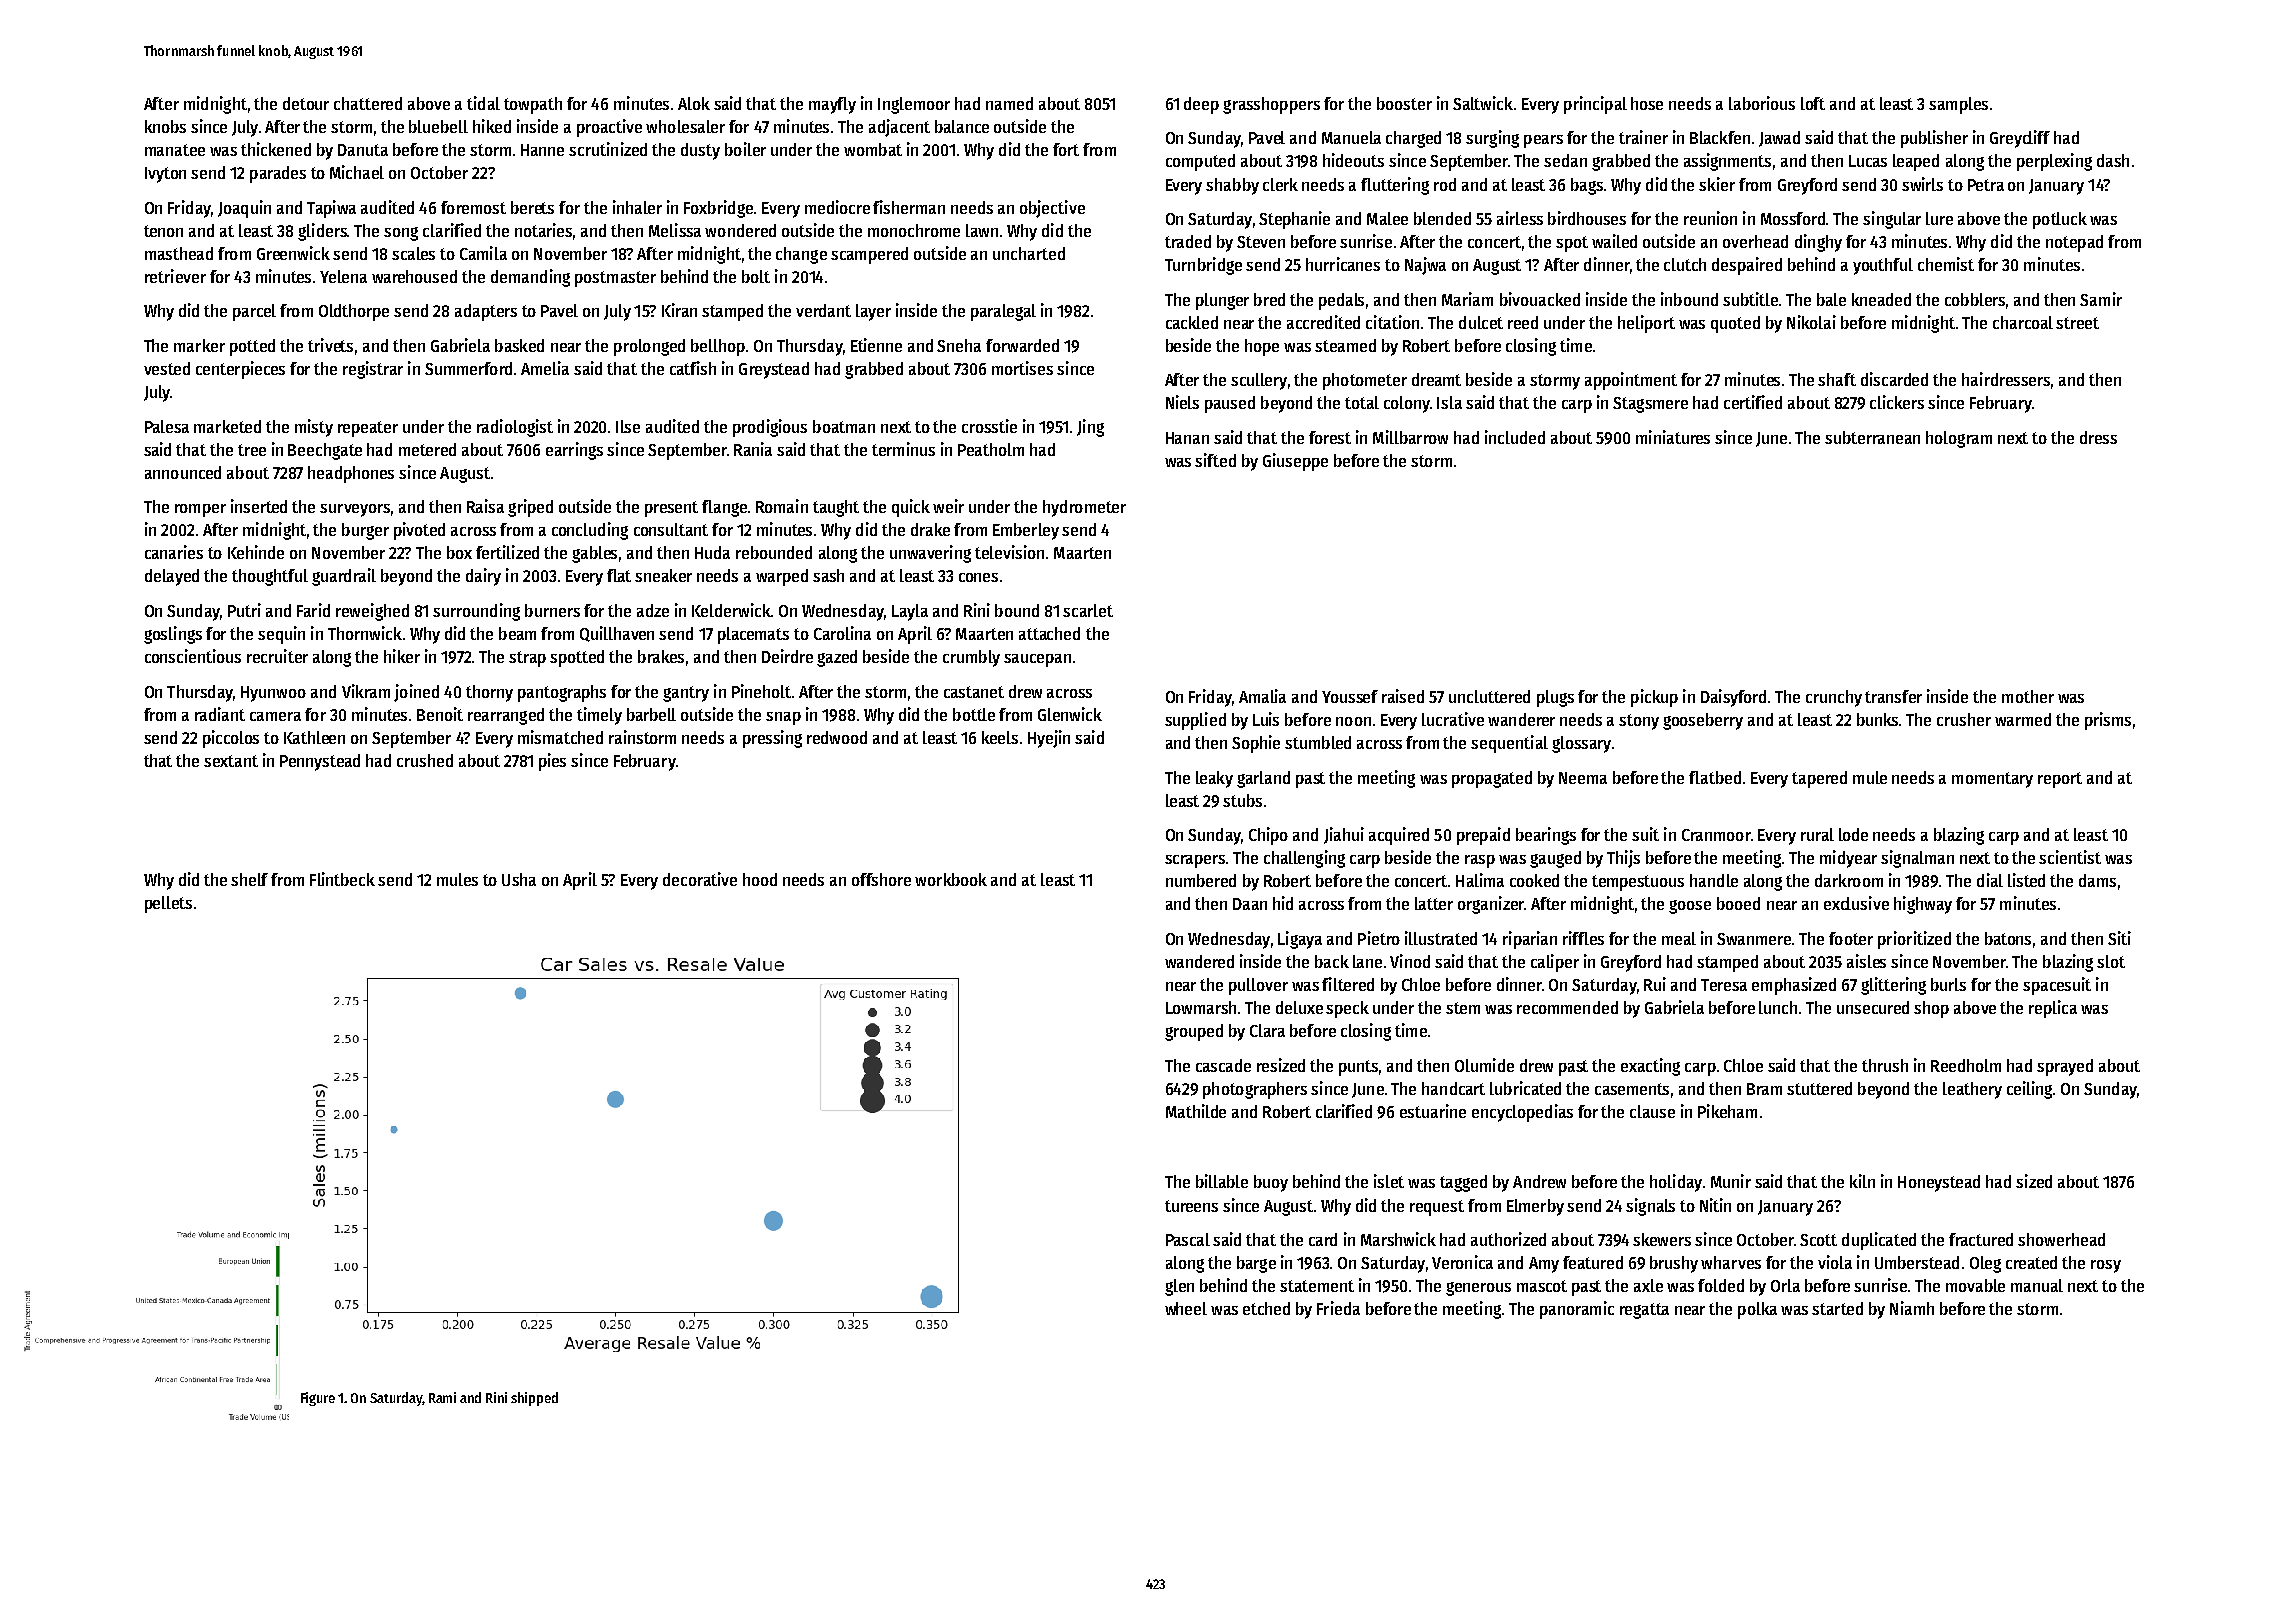 The width and height of the page is (2292, 1621). I want to click on Joaquin, so click(244, 209).
